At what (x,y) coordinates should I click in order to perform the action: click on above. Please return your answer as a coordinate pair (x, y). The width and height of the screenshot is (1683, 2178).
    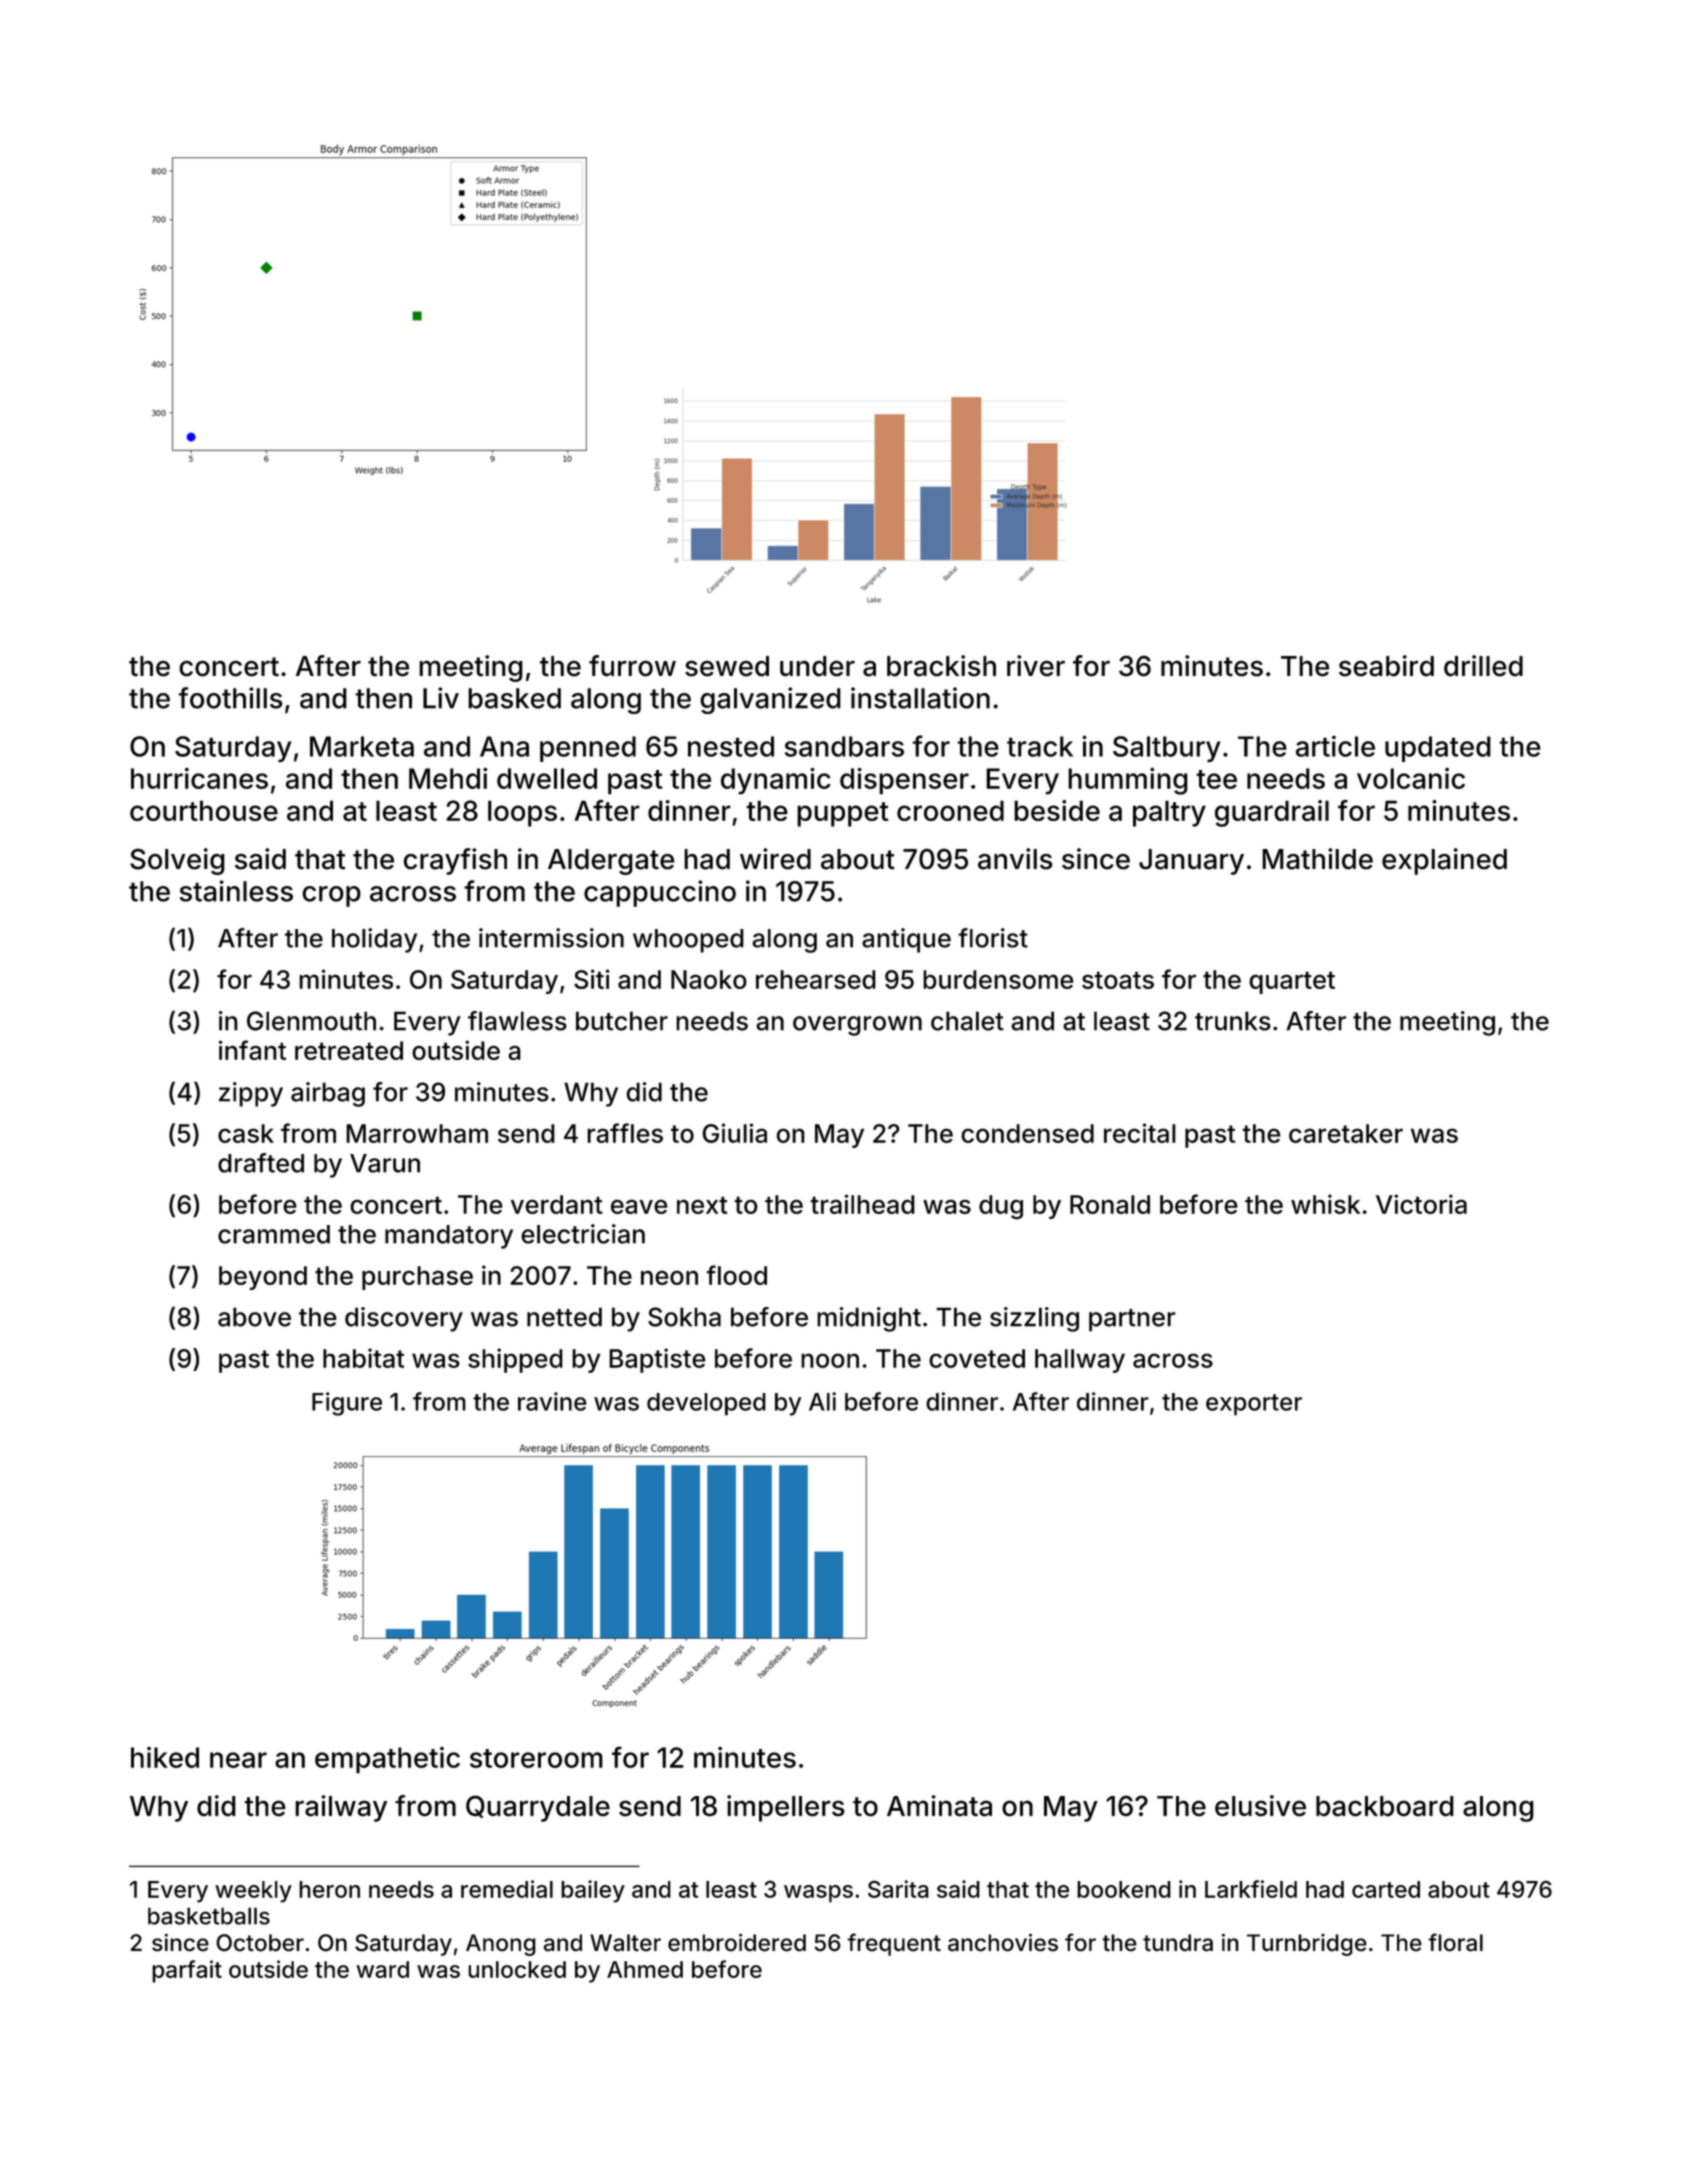
    Looking at the image, I should click on (254, 1317).
